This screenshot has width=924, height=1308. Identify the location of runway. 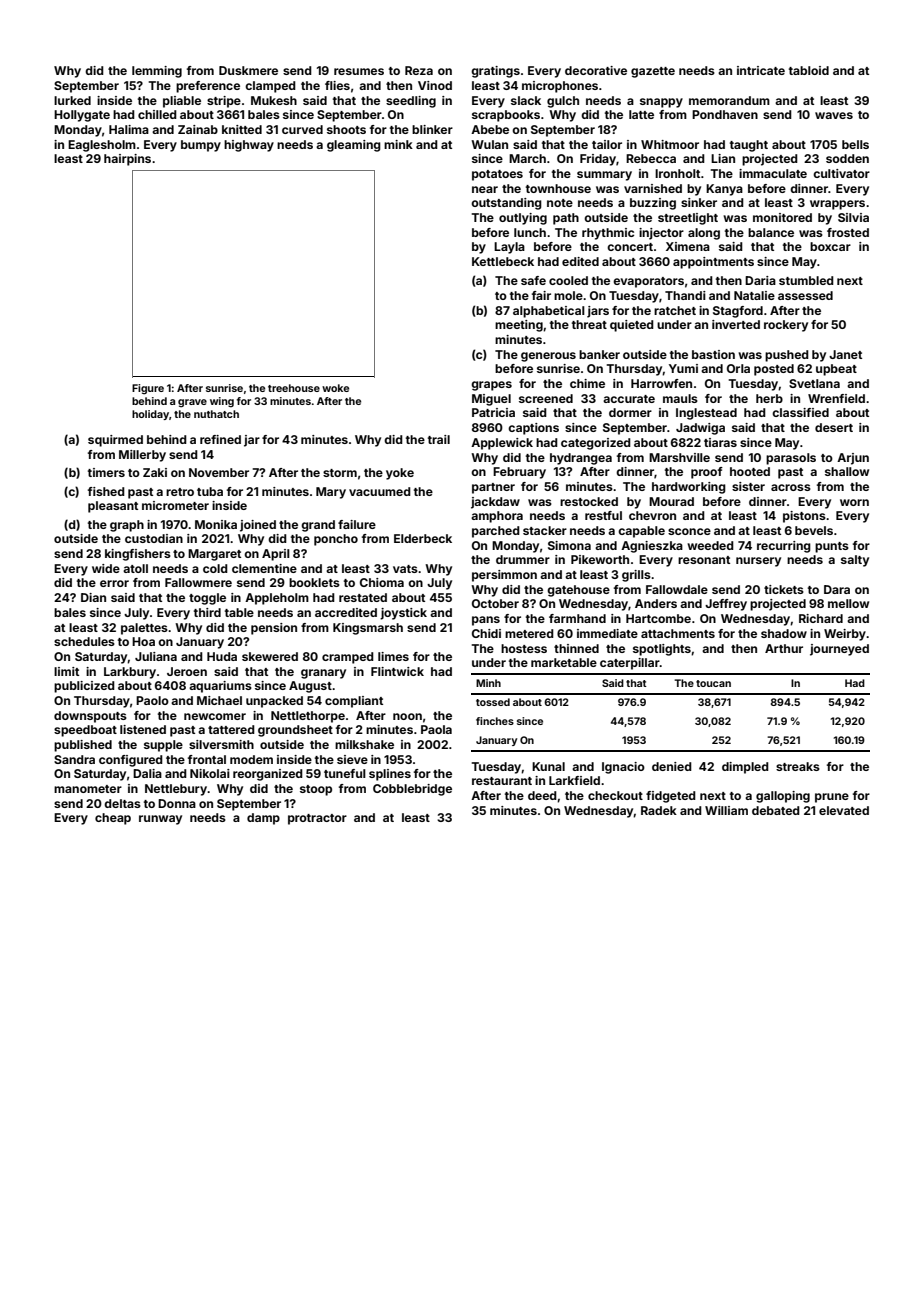
(160, 820).
